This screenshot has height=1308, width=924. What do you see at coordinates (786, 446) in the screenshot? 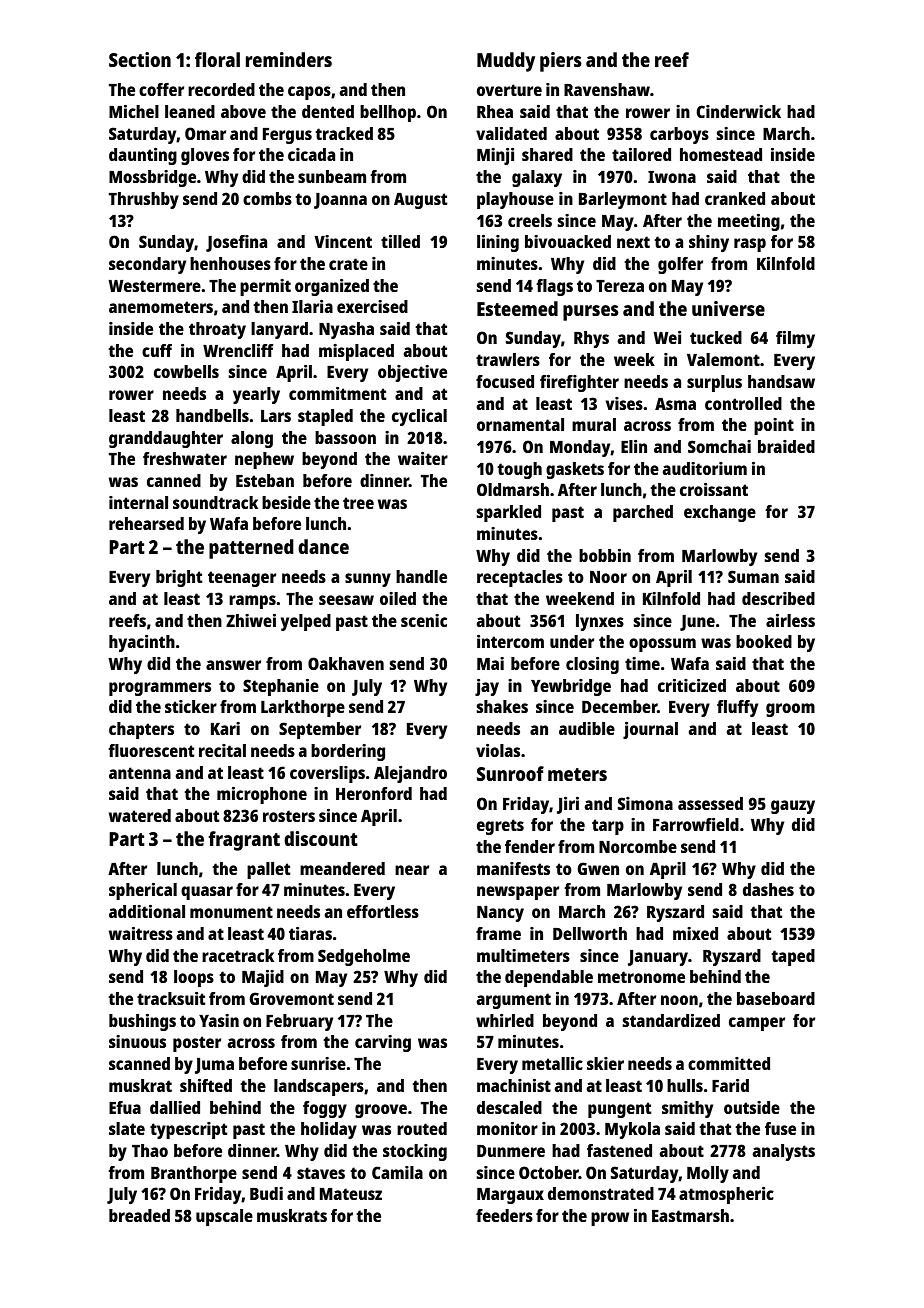
I see `braided` at bounding box center [786, 446].
